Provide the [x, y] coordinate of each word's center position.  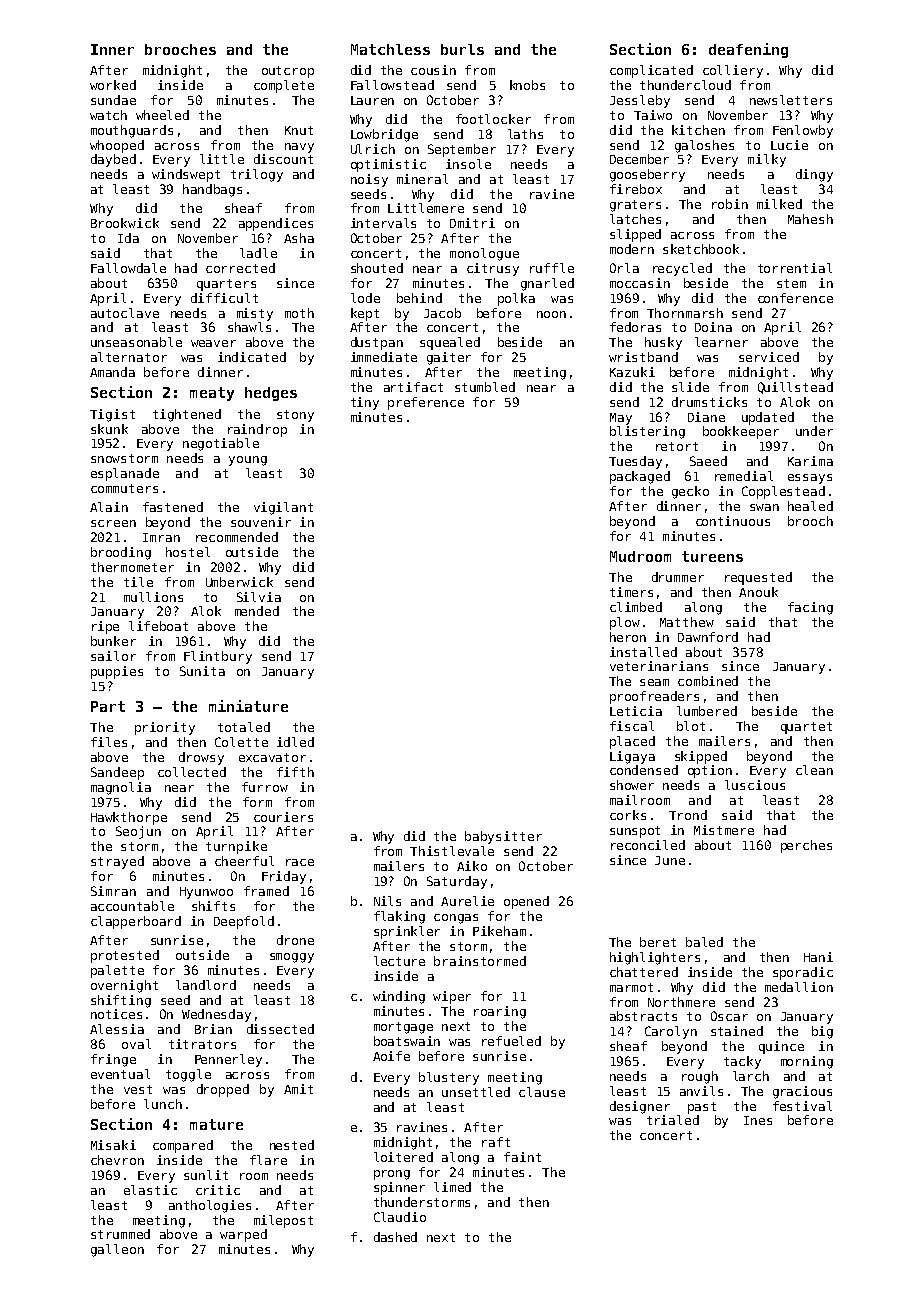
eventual [120, 1074]
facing [810, 608]
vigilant [283, 508]
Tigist [112, 415]
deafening [748, 50]
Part [108, 706]
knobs [527, 85]
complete [284, 86]
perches [806, 846]
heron [628, 637]
